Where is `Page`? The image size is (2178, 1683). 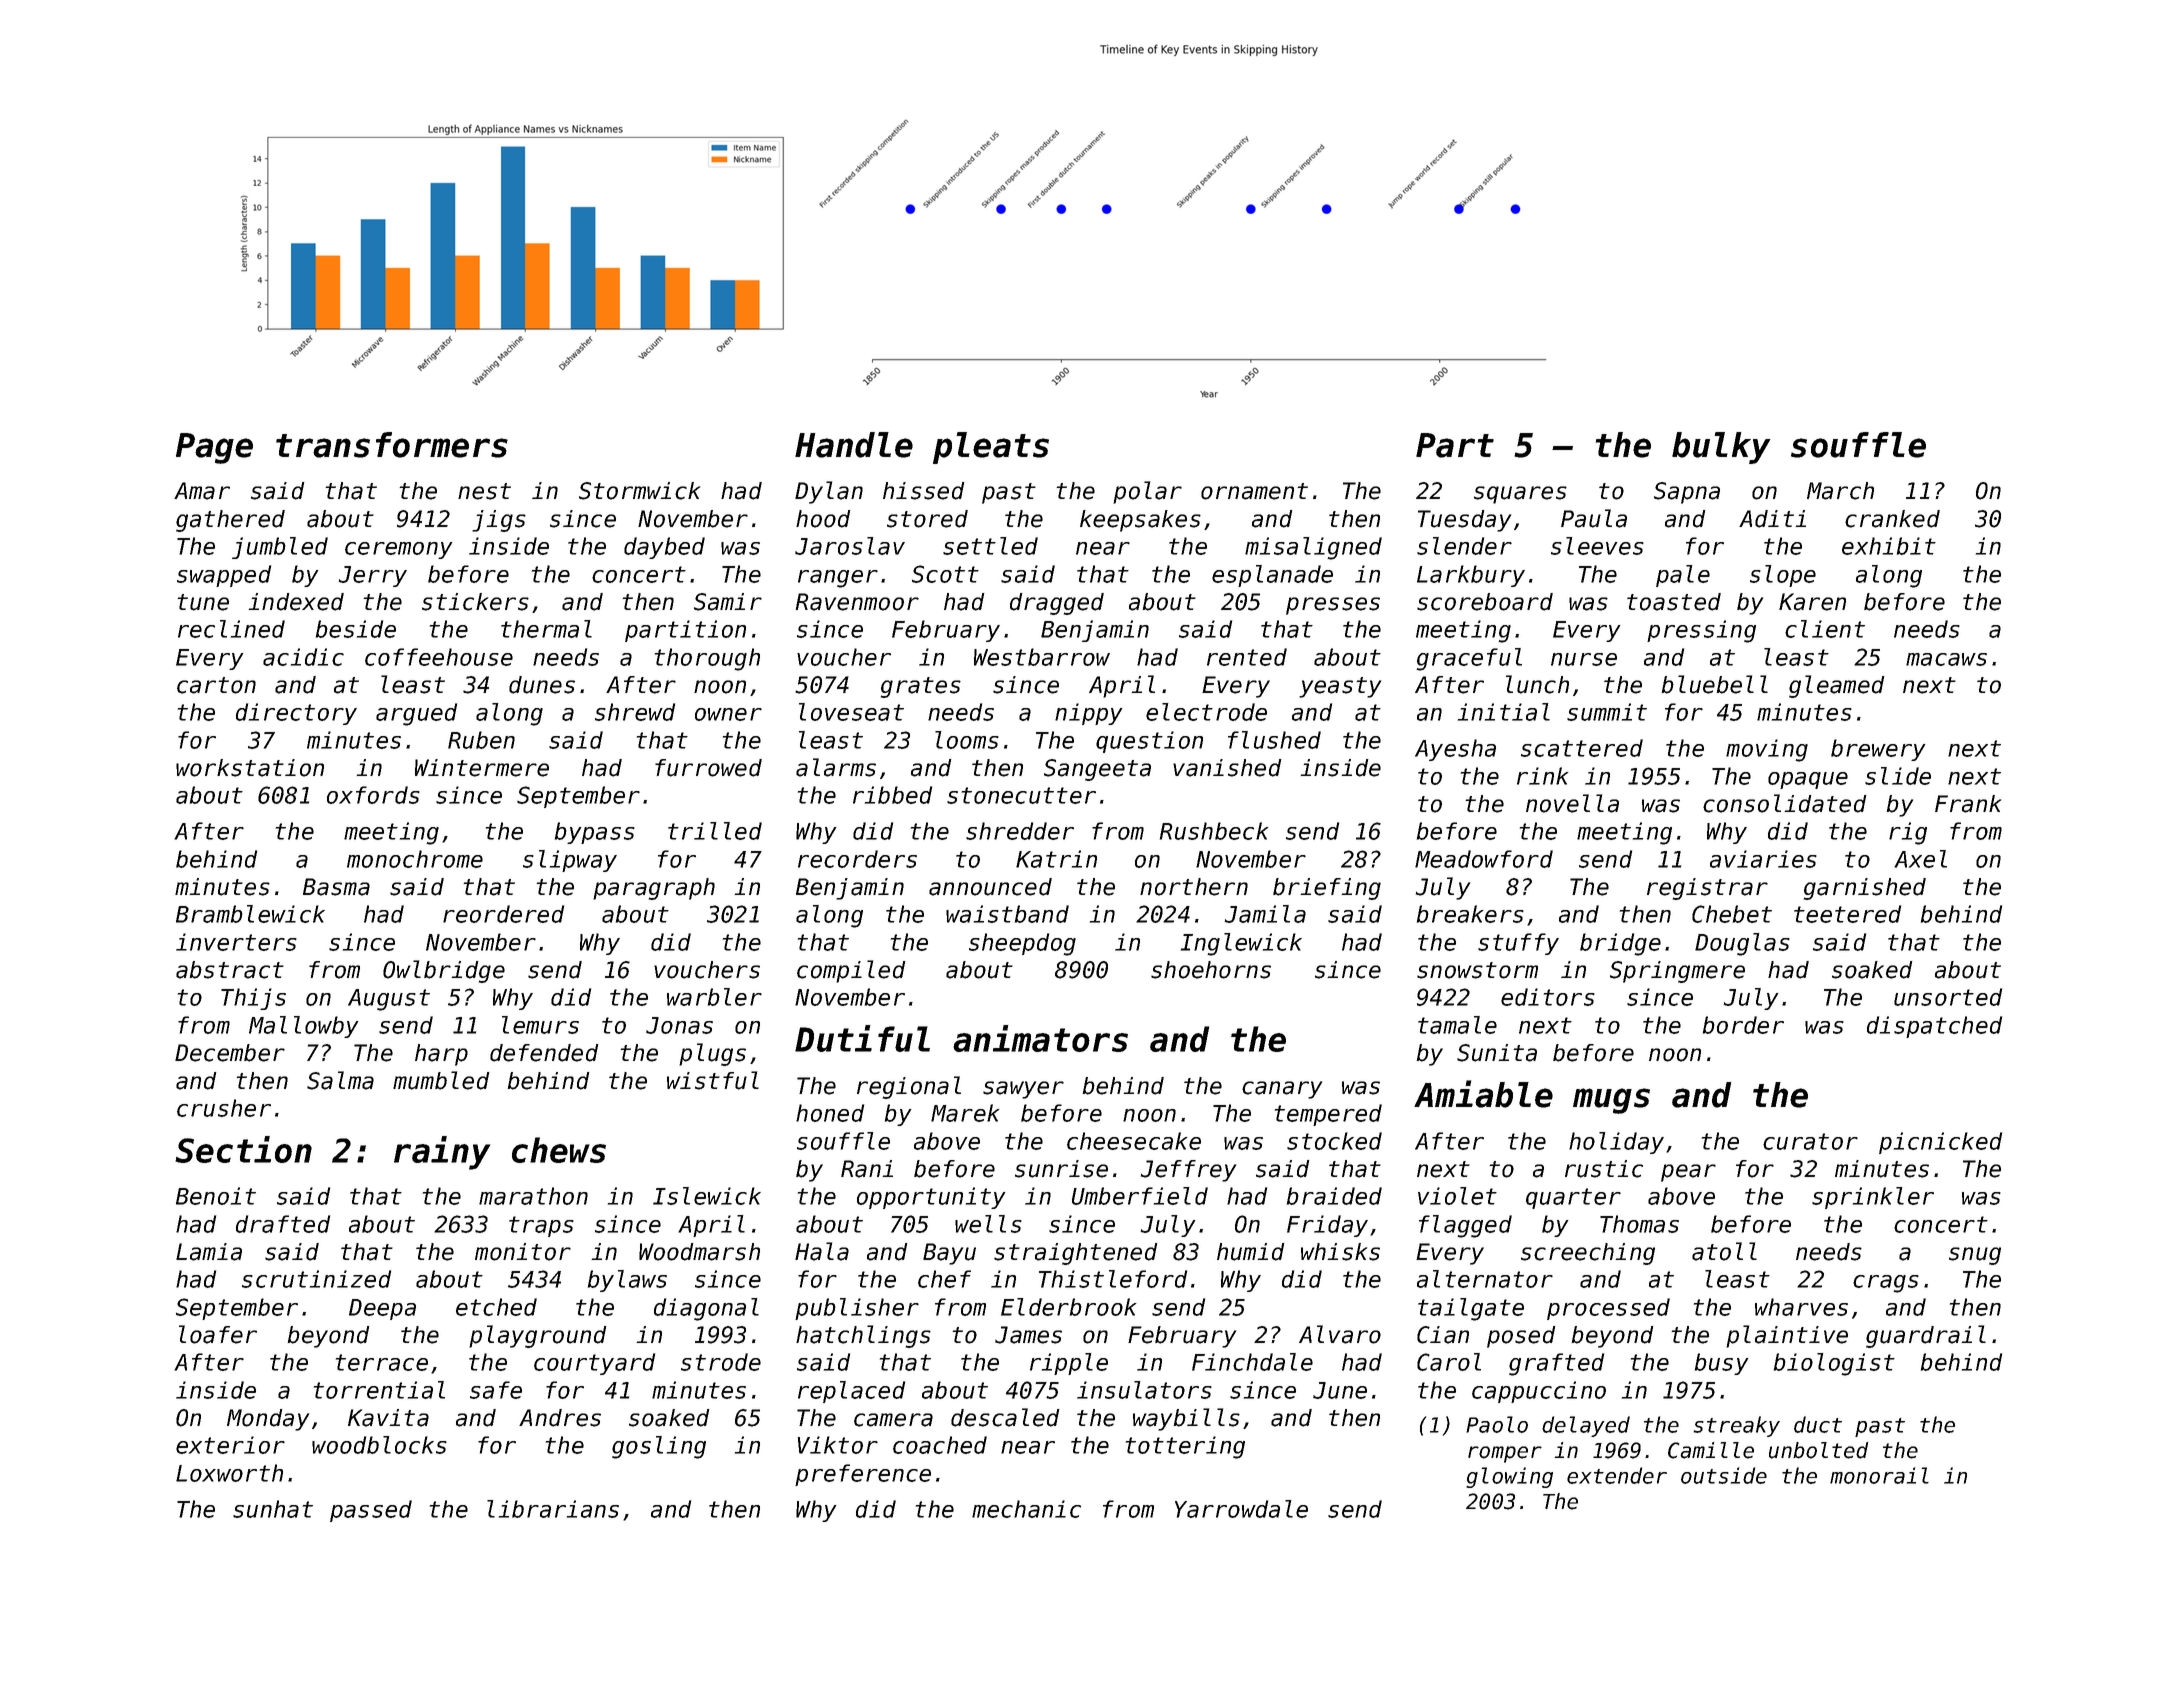 Page is located at coordinates (214, 448).
